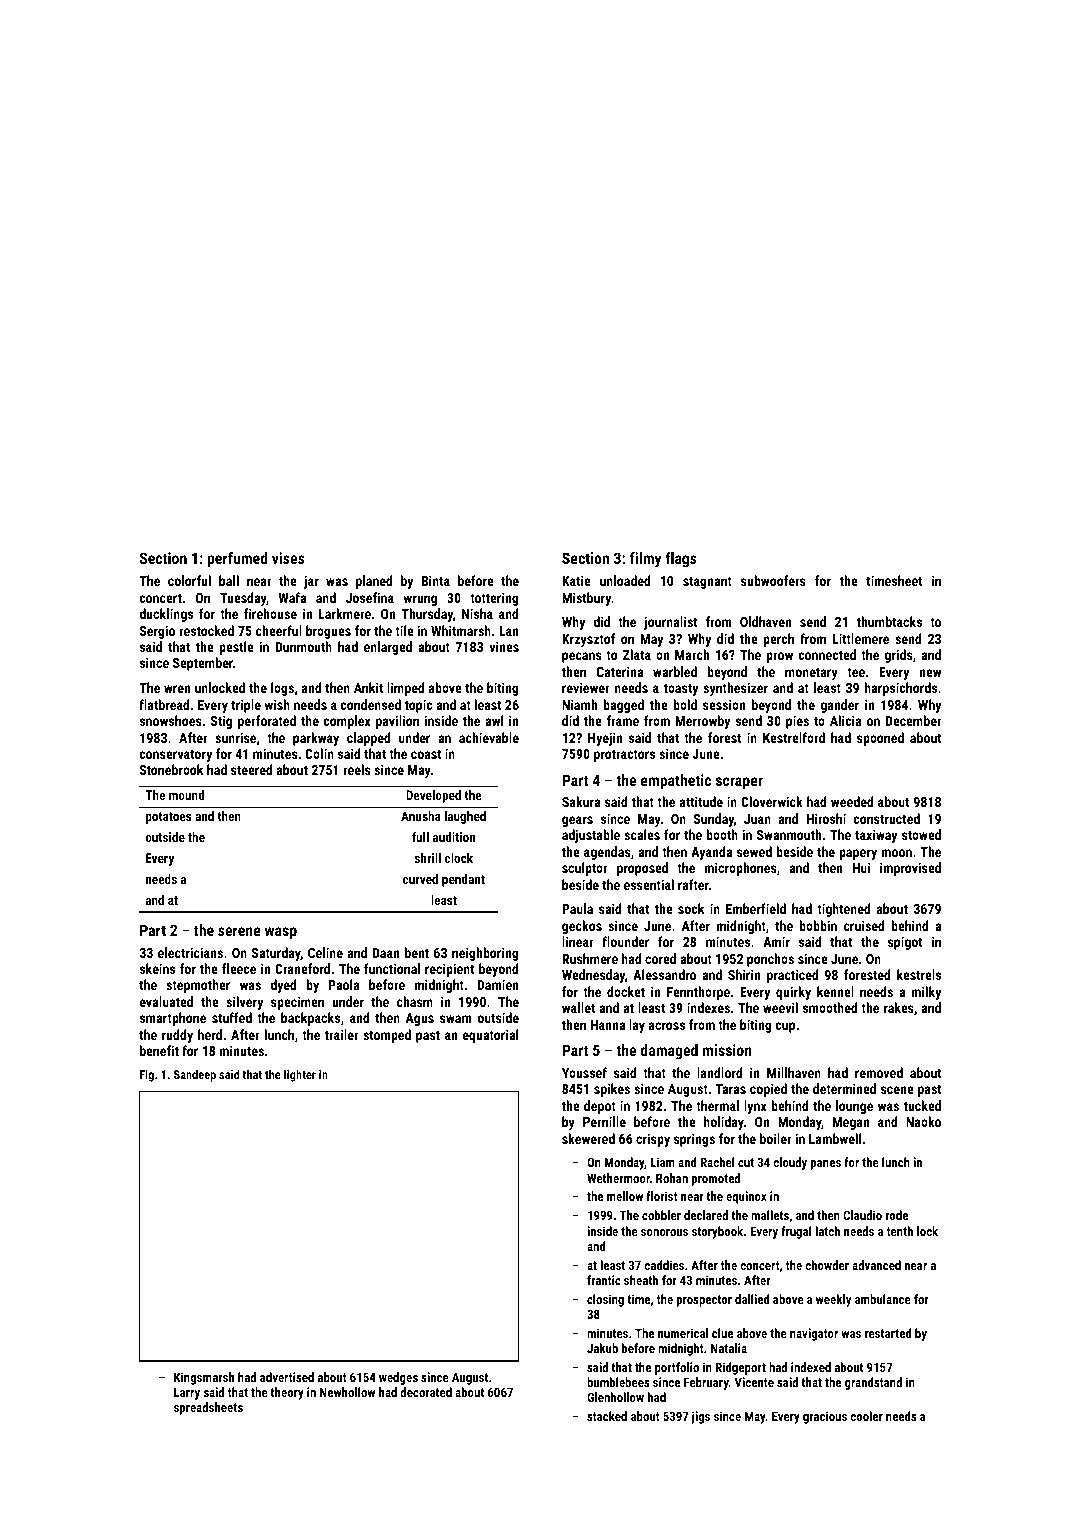 This page has height=1528, width=1081. I want to click on complex, so click(347, 722).
